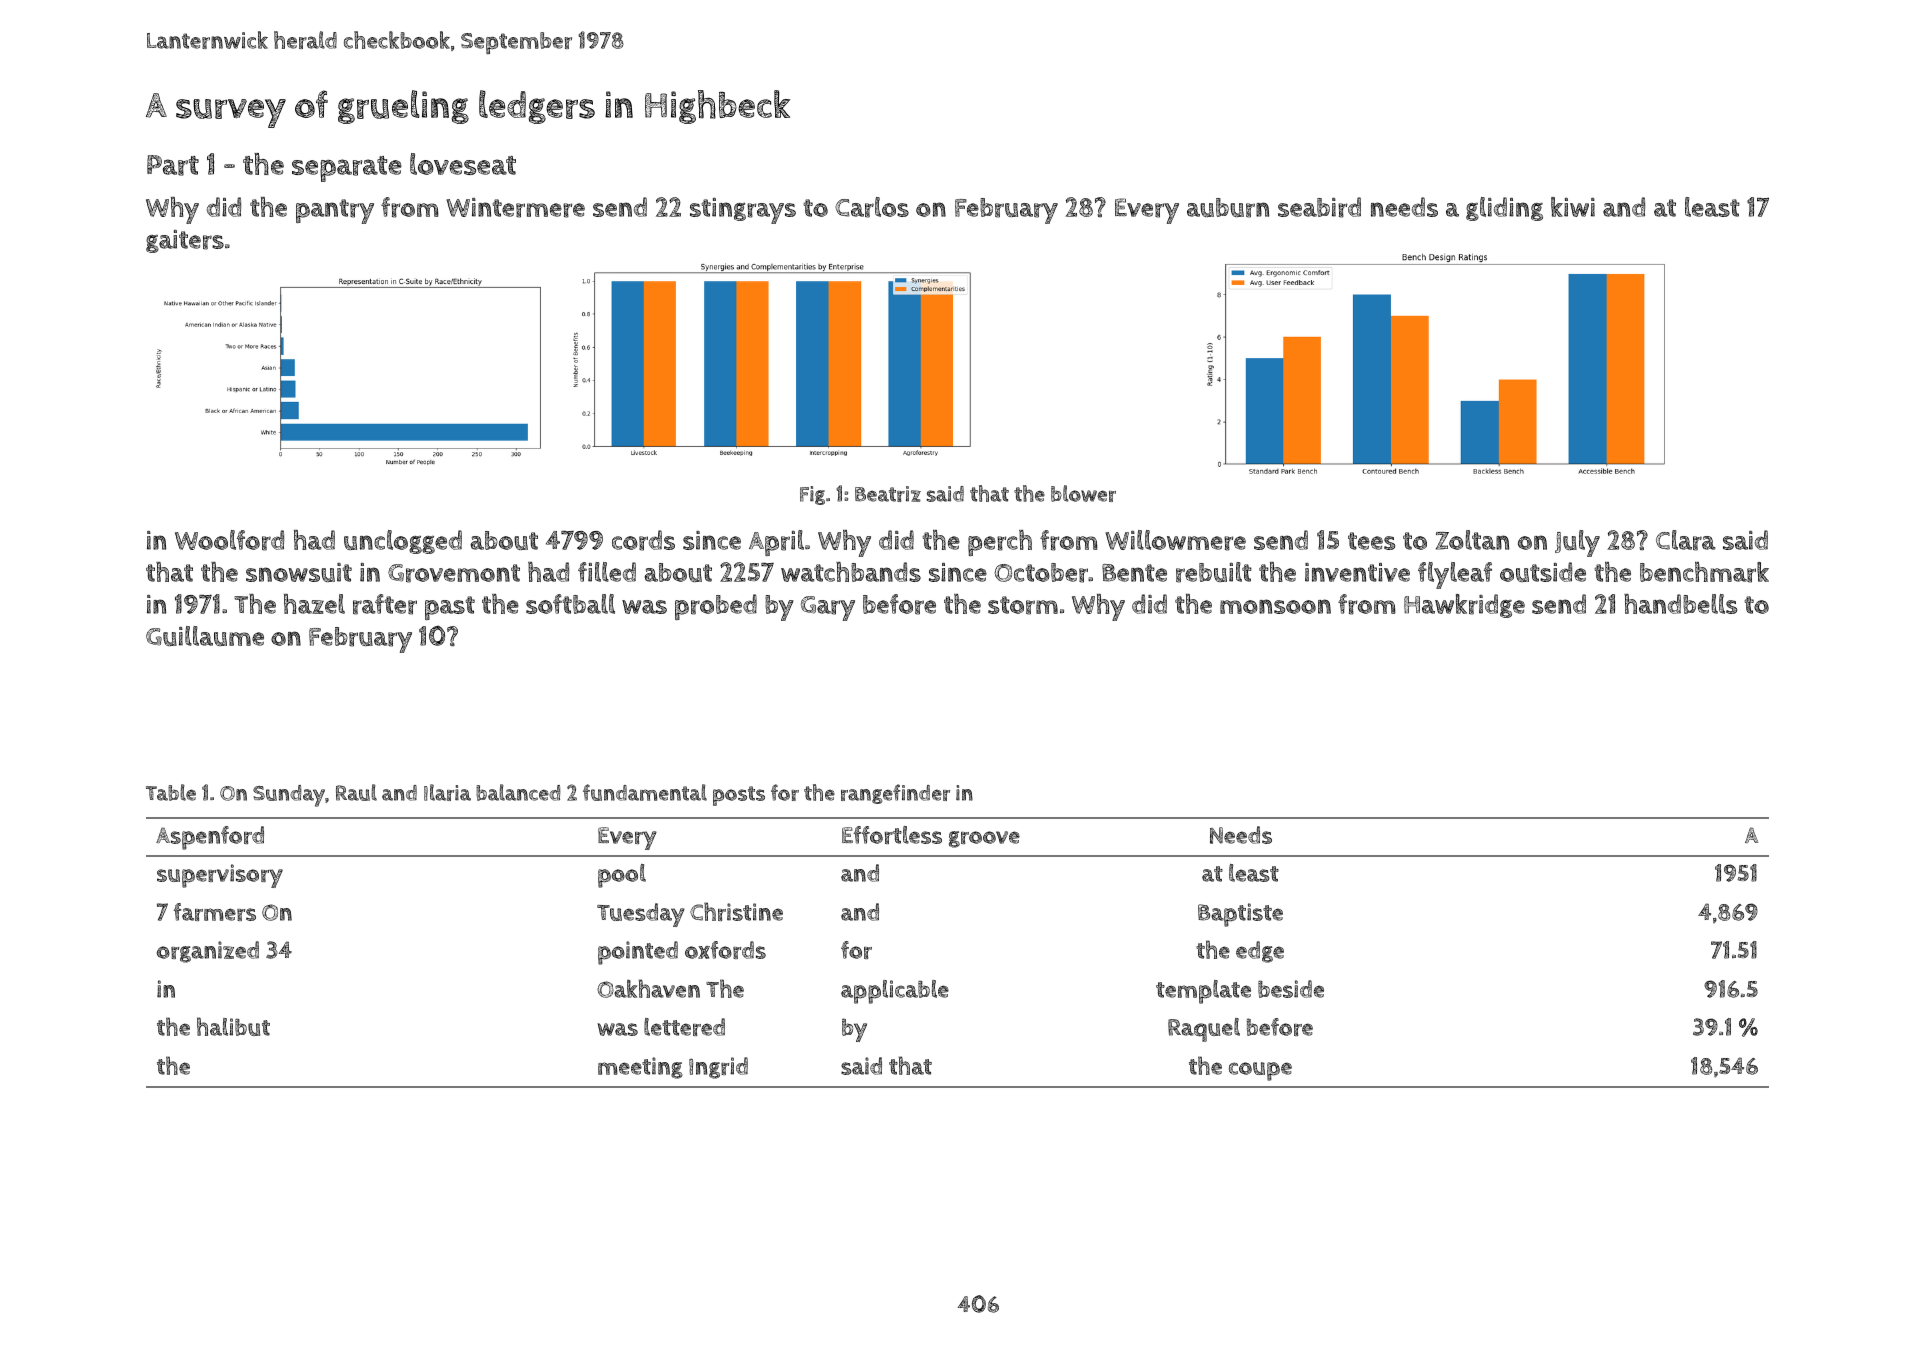 The height and width of the image is (1354, 1915). What do you see at coordinates (895, 992) in the image?
I see `applicable` at bounding box center [895, 992].
